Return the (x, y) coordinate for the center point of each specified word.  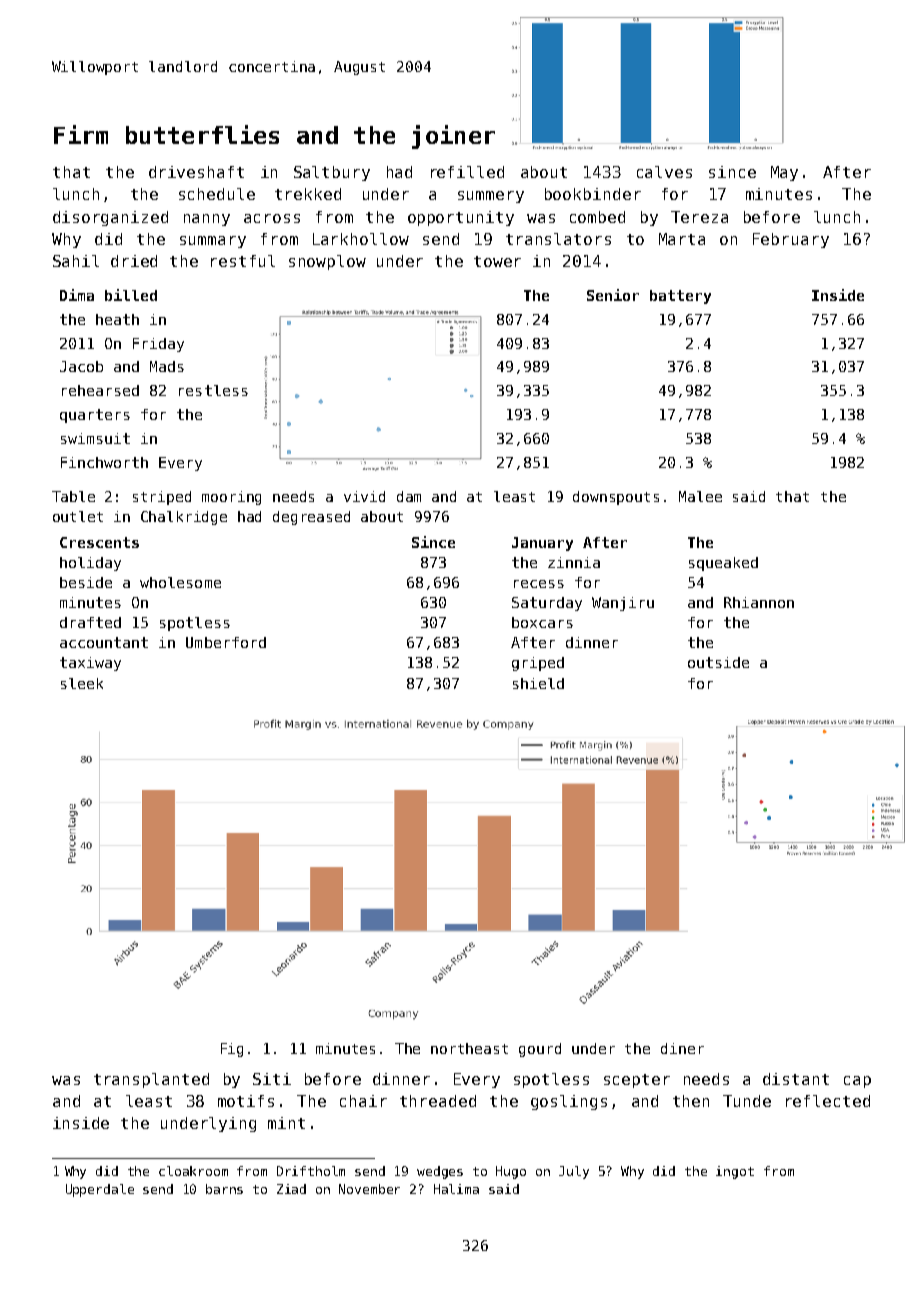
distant (796, 1079)
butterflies (202, 134)
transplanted (151, 1080)
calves (664, 172)
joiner (453, 137)
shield (538, 683)
